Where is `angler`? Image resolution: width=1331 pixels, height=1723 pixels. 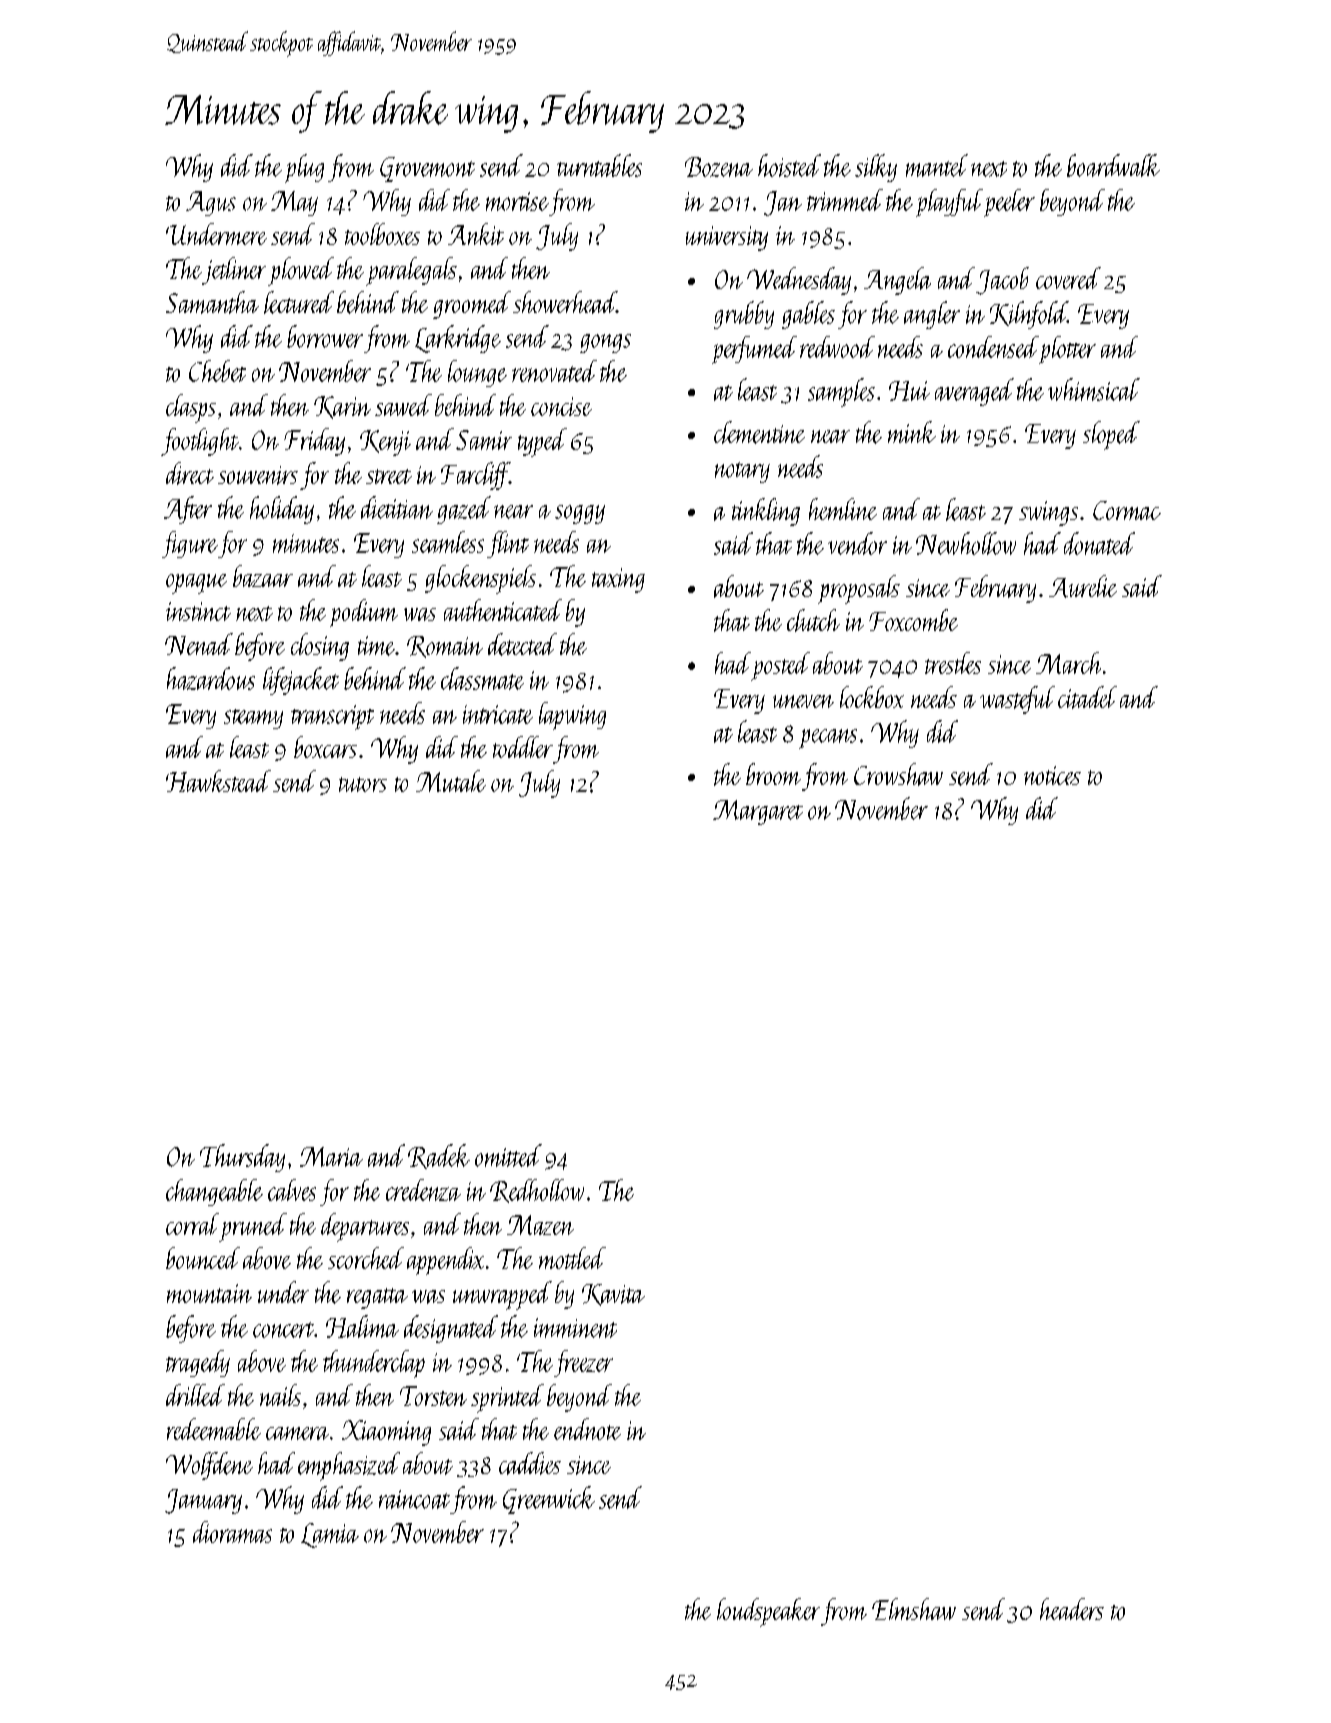 angler is located at coordinates (932, 315).
